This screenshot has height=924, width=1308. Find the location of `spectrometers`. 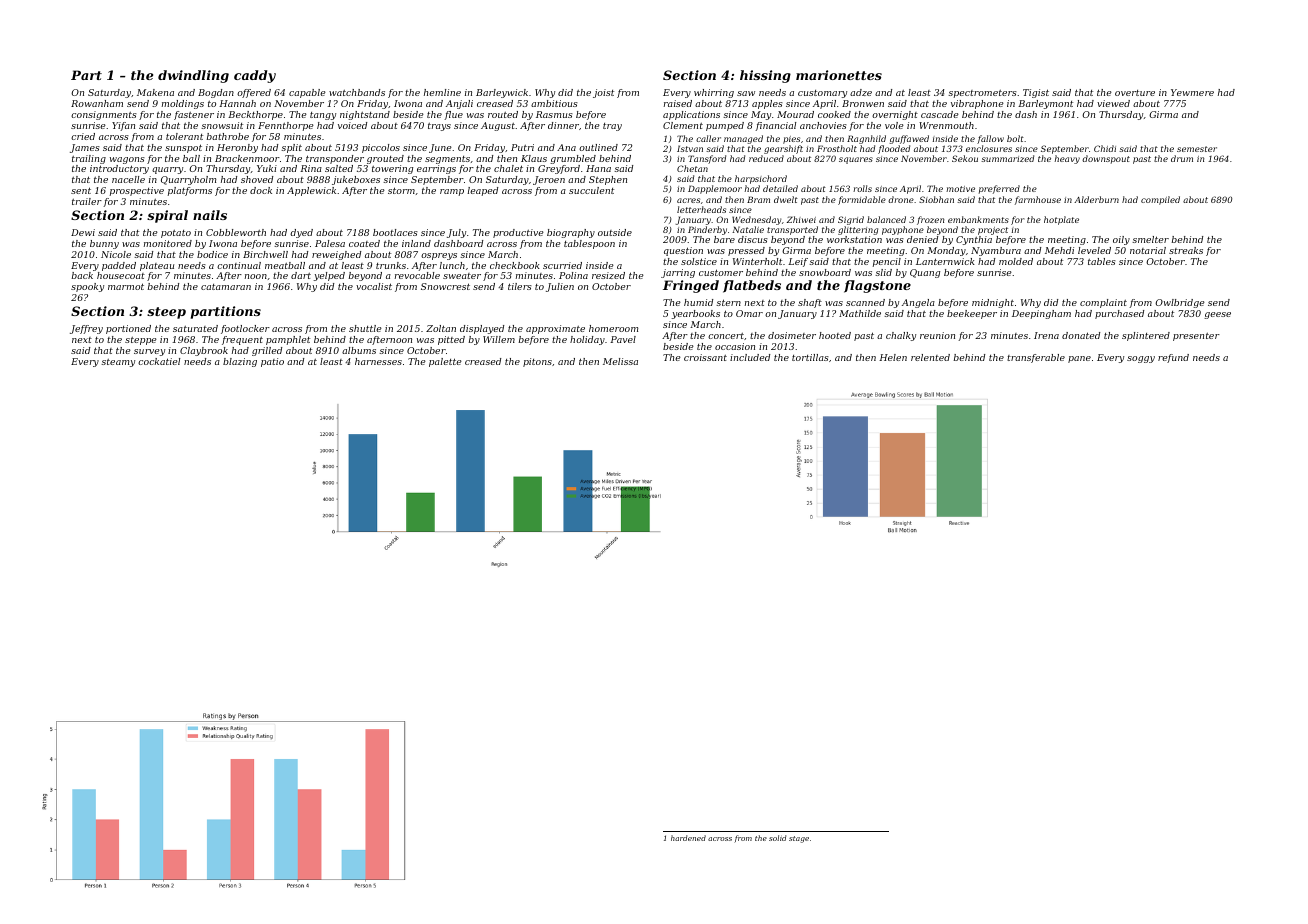

spectrometers is located at coordinates (982, 94).
